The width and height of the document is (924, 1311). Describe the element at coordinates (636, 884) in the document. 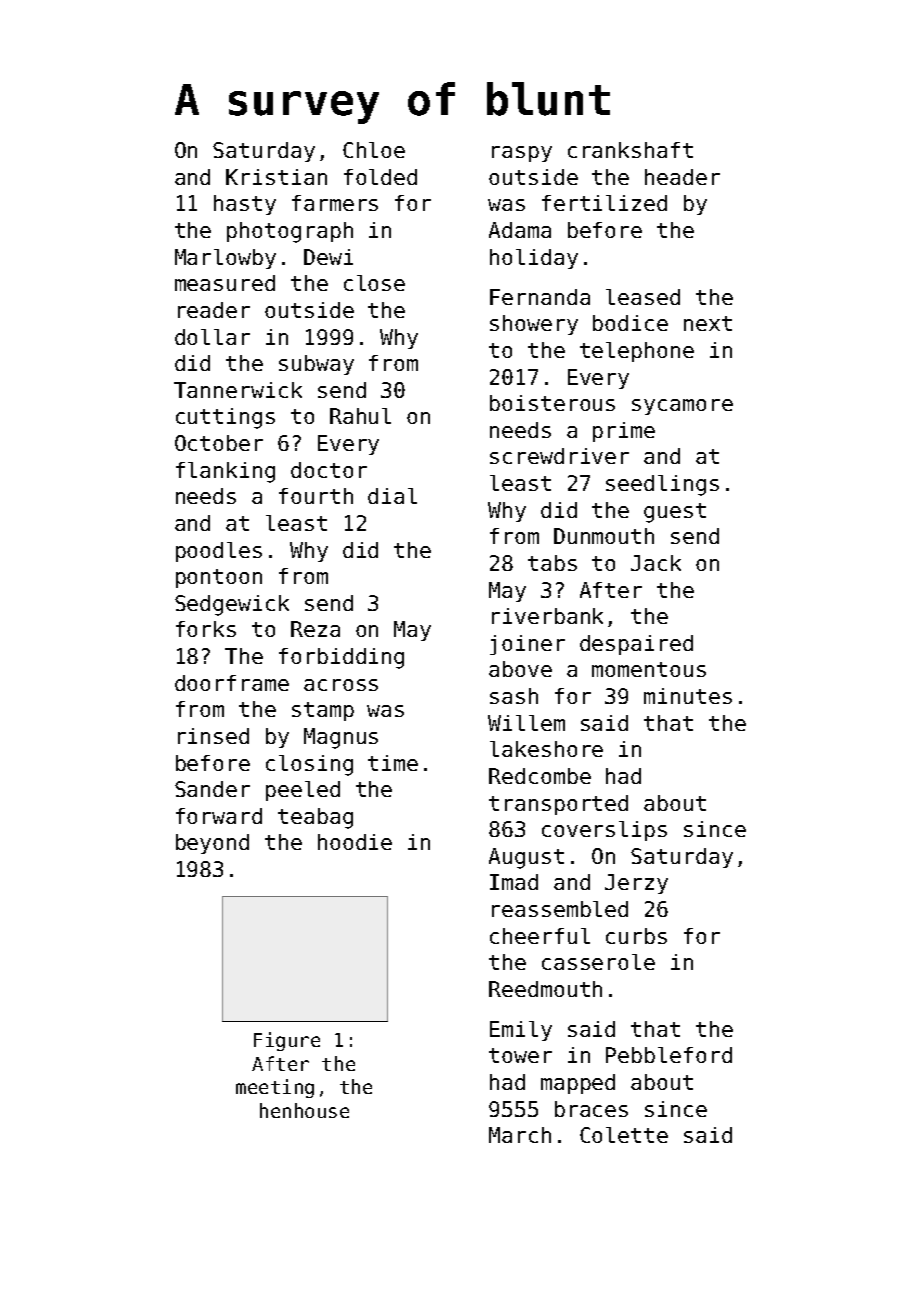

I see `Jerzy` at that location.
